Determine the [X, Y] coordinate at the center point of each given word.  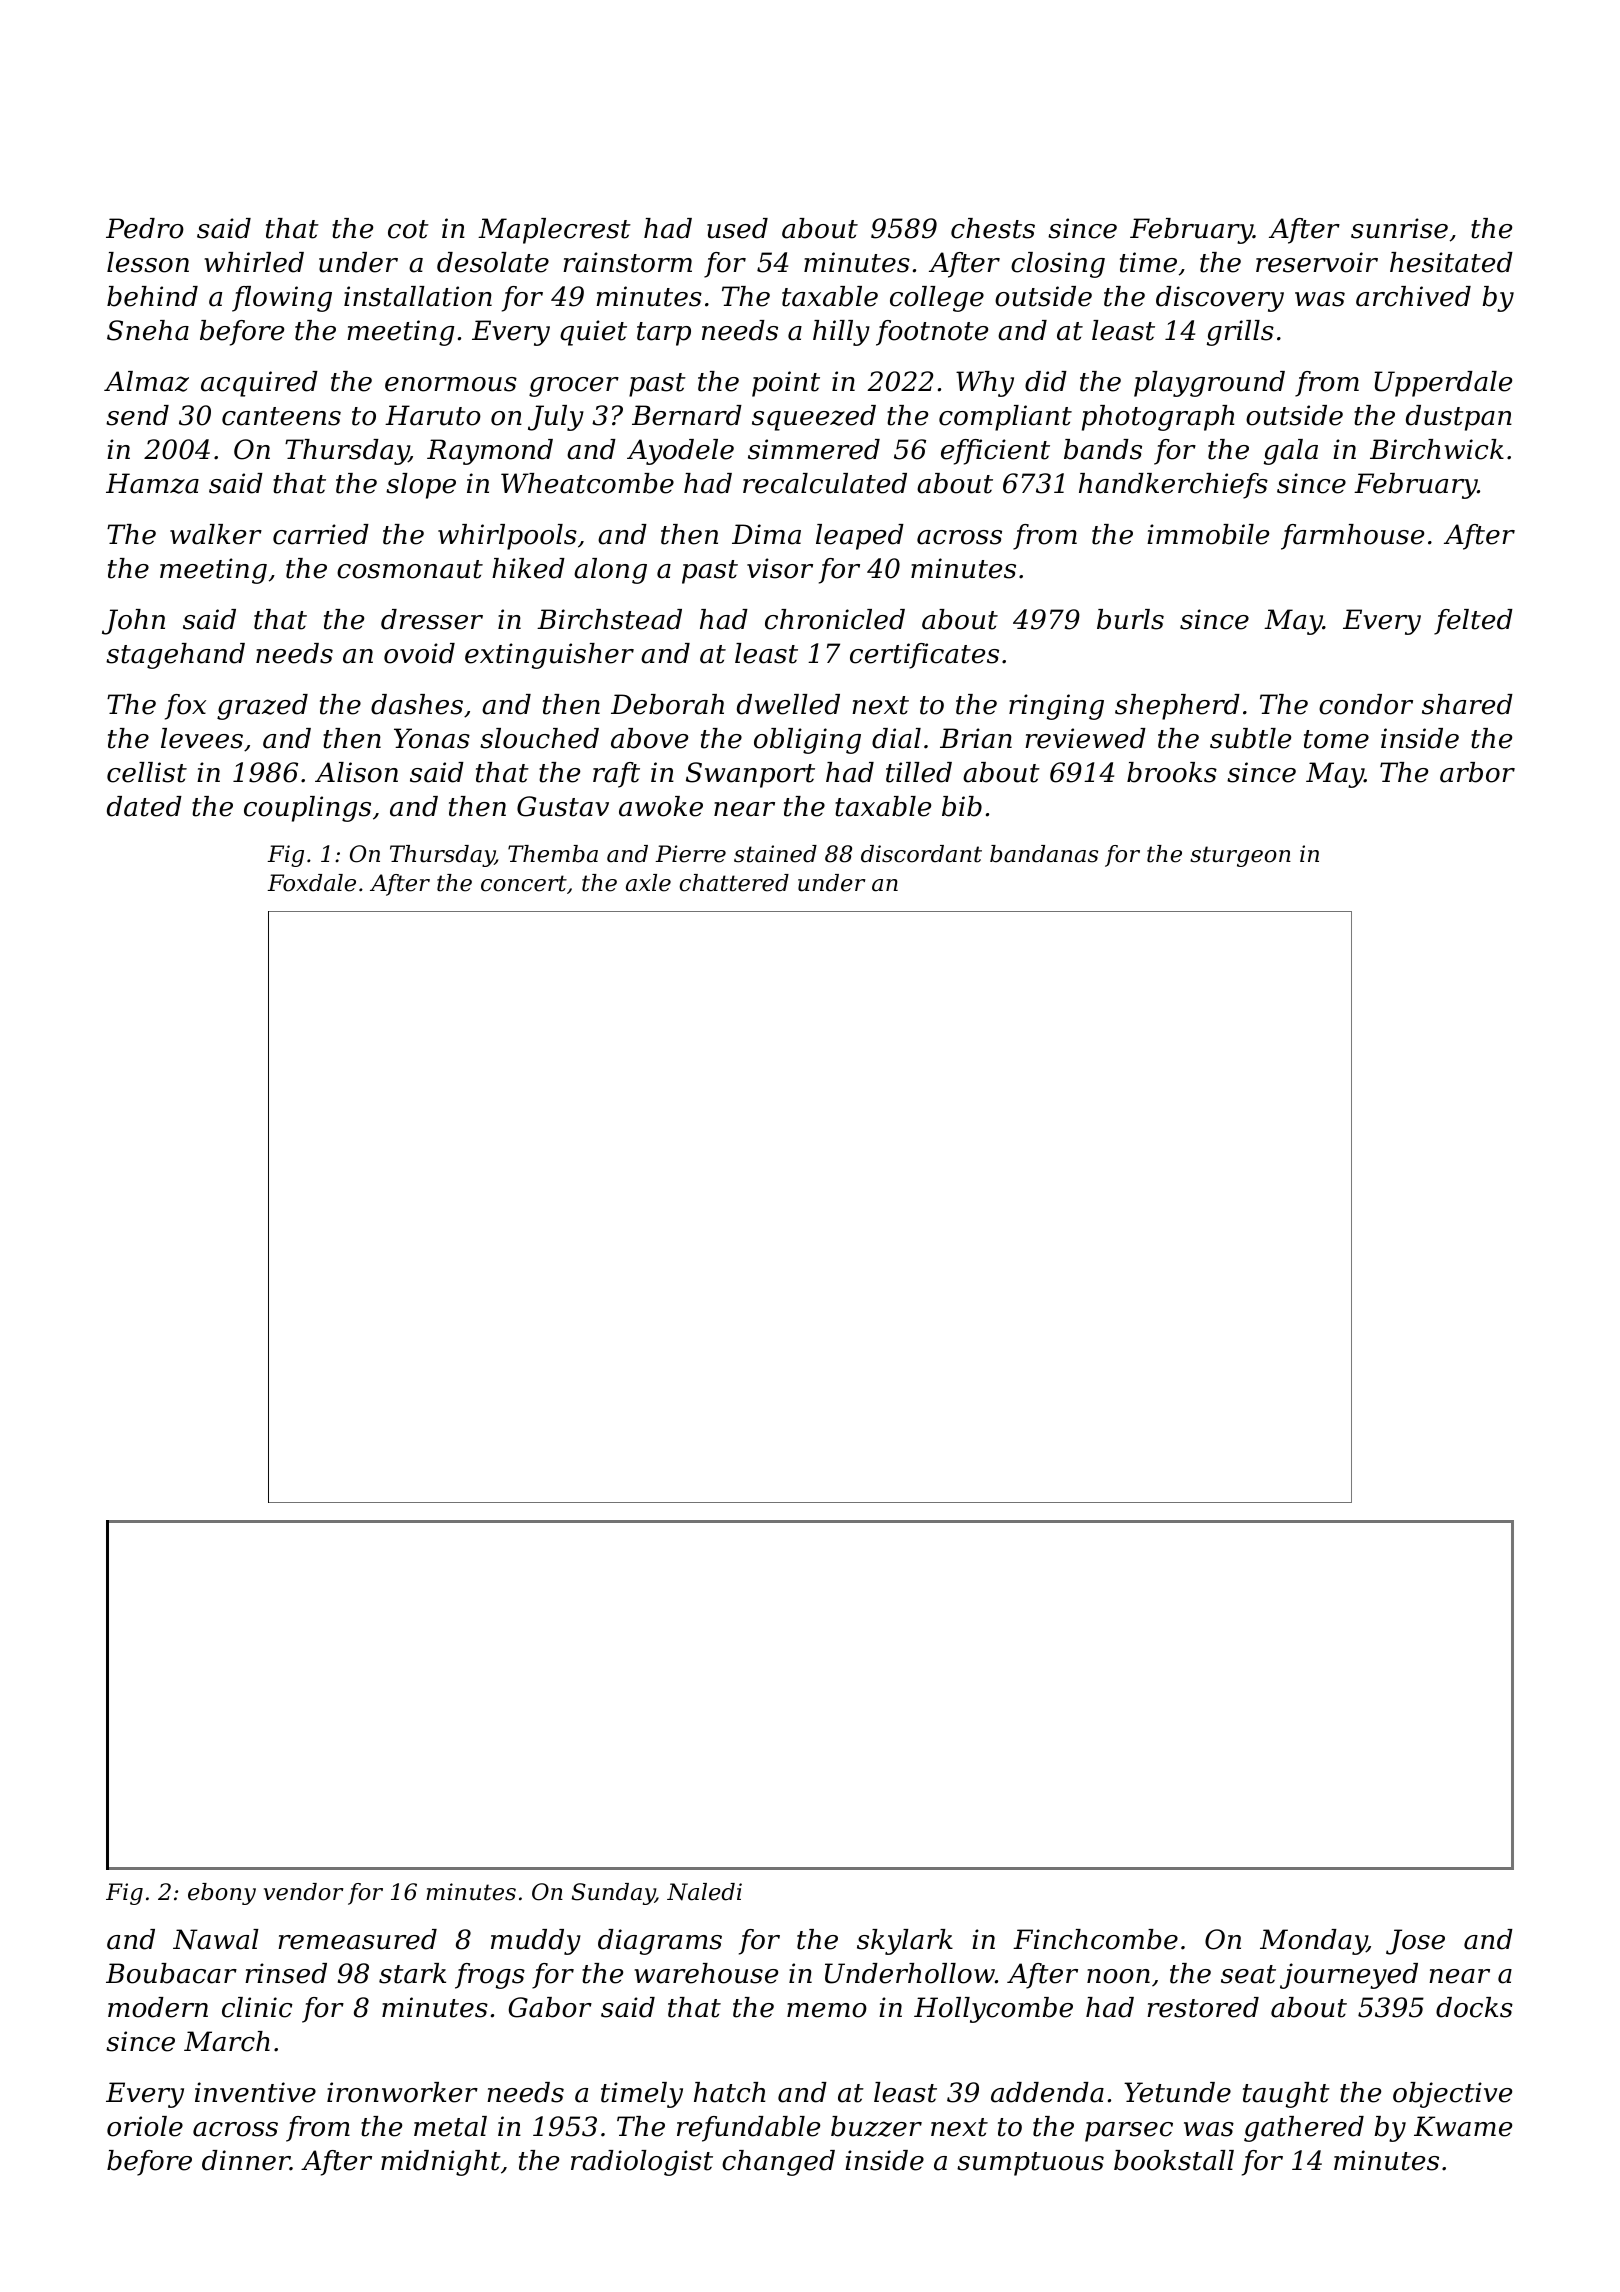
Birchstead [609, 619]
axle [648, 883]
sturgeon [1240, 856]
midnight [441, 2163]
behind [152, 296]
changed [778, 2163]
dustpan [1459, 418]
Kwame [1463, 2126]
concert [524, 883]
